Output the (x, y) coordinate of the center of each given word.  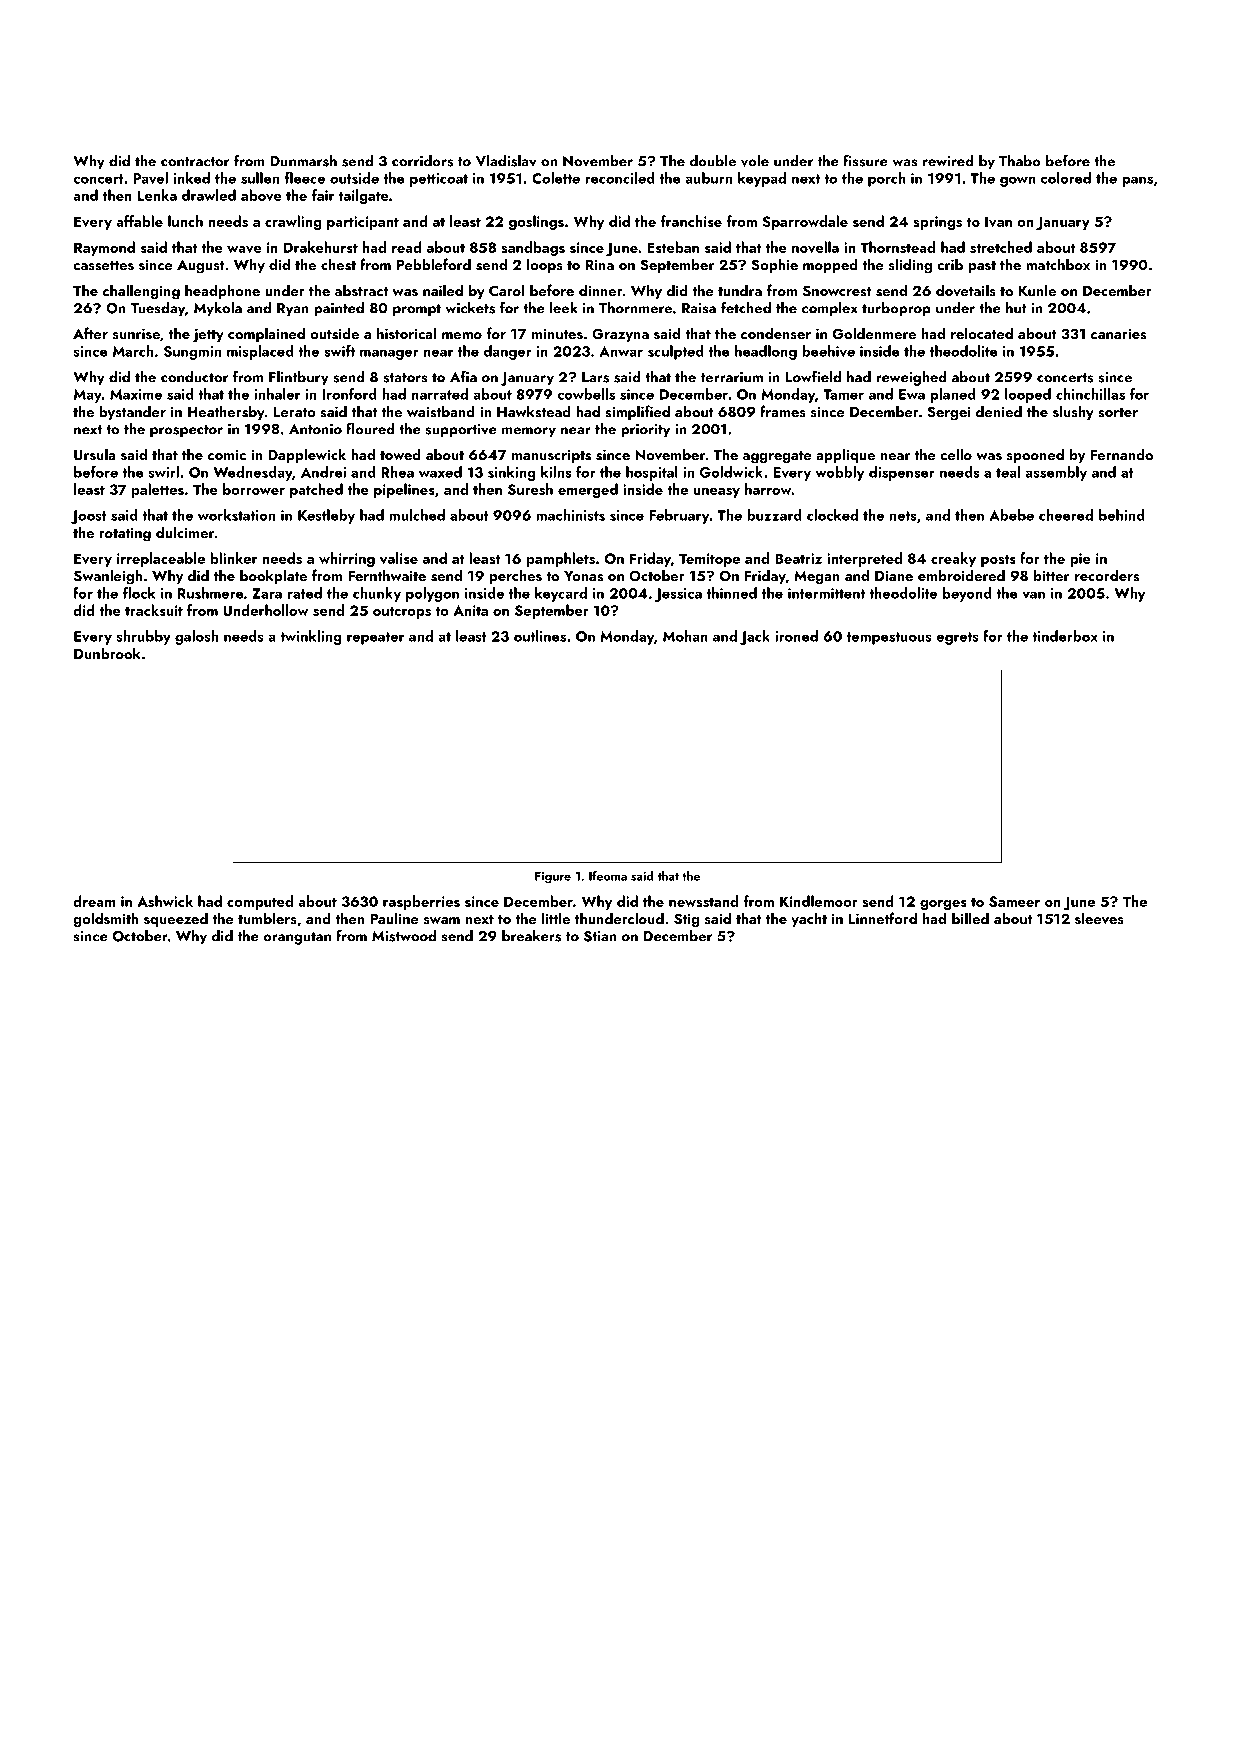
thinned (732, 593)
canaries (1118, 334)
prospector (186, 431)
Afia (463, 376)
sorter (1118, 413)
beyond (967, 594)
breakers (531, 936)
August (201, 266)
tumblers (267, 918)
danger (508, 352)
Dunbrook (107, 653)
